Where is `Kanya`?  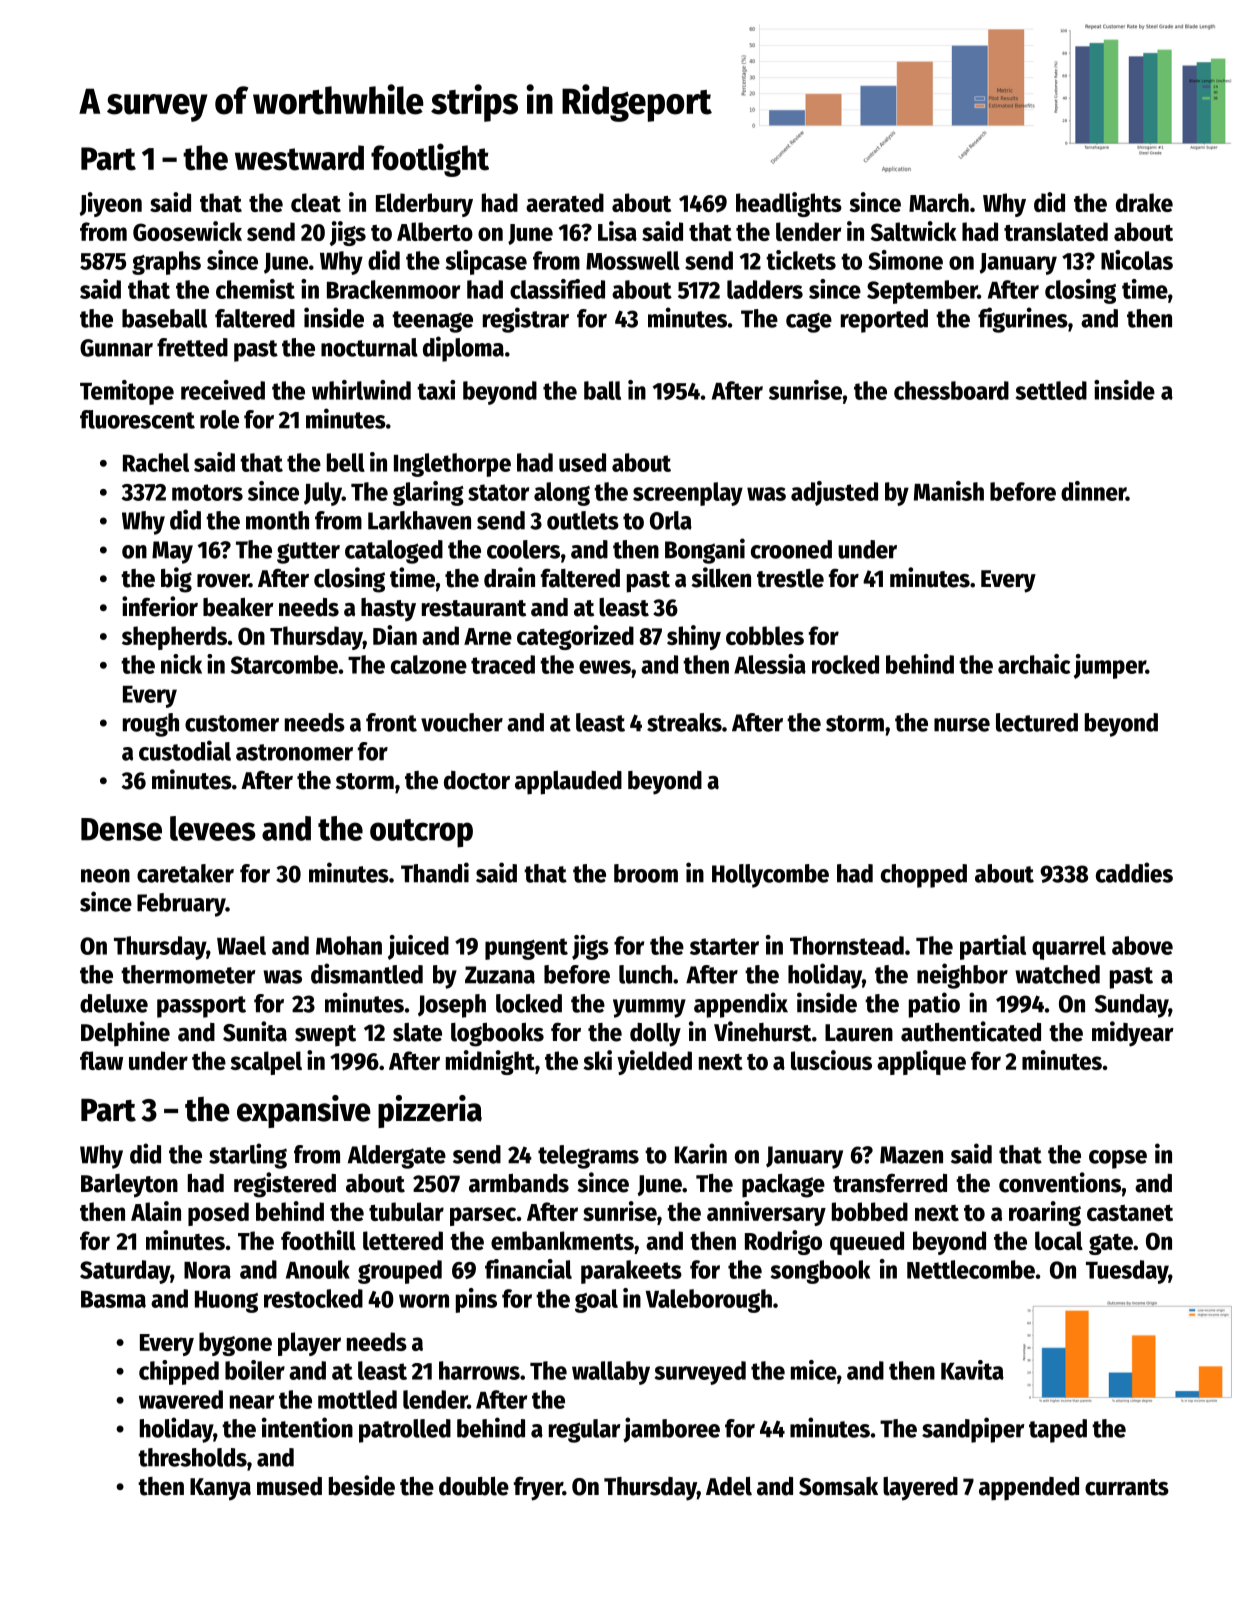 Kanya is located at coordinates (220, 1489).
